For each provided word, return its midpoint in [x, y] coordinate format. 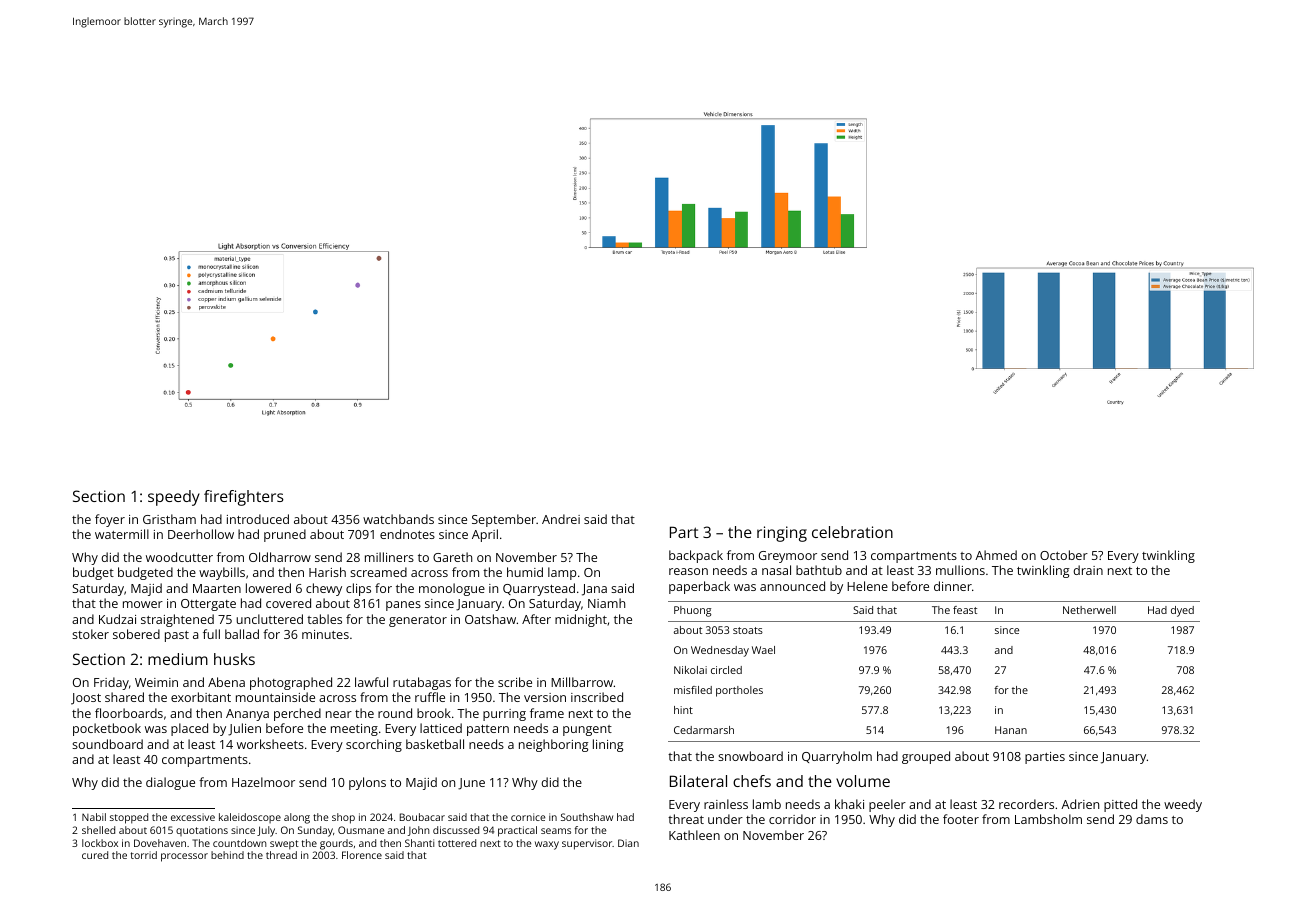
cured [95, 855]
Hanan [1011, 730]
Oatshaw [490, 619]
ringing [782, 534]
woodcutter [179, 557]
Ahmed [996, 555]
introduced [258, 519]
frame [547, 713]
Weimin [156, 682]
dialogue [170, 783]
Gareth [452, 557]
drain [1088, 570]
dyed [1182, 611]
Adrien [1080, 804]
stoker [90, 634]
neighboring [553, 745]
